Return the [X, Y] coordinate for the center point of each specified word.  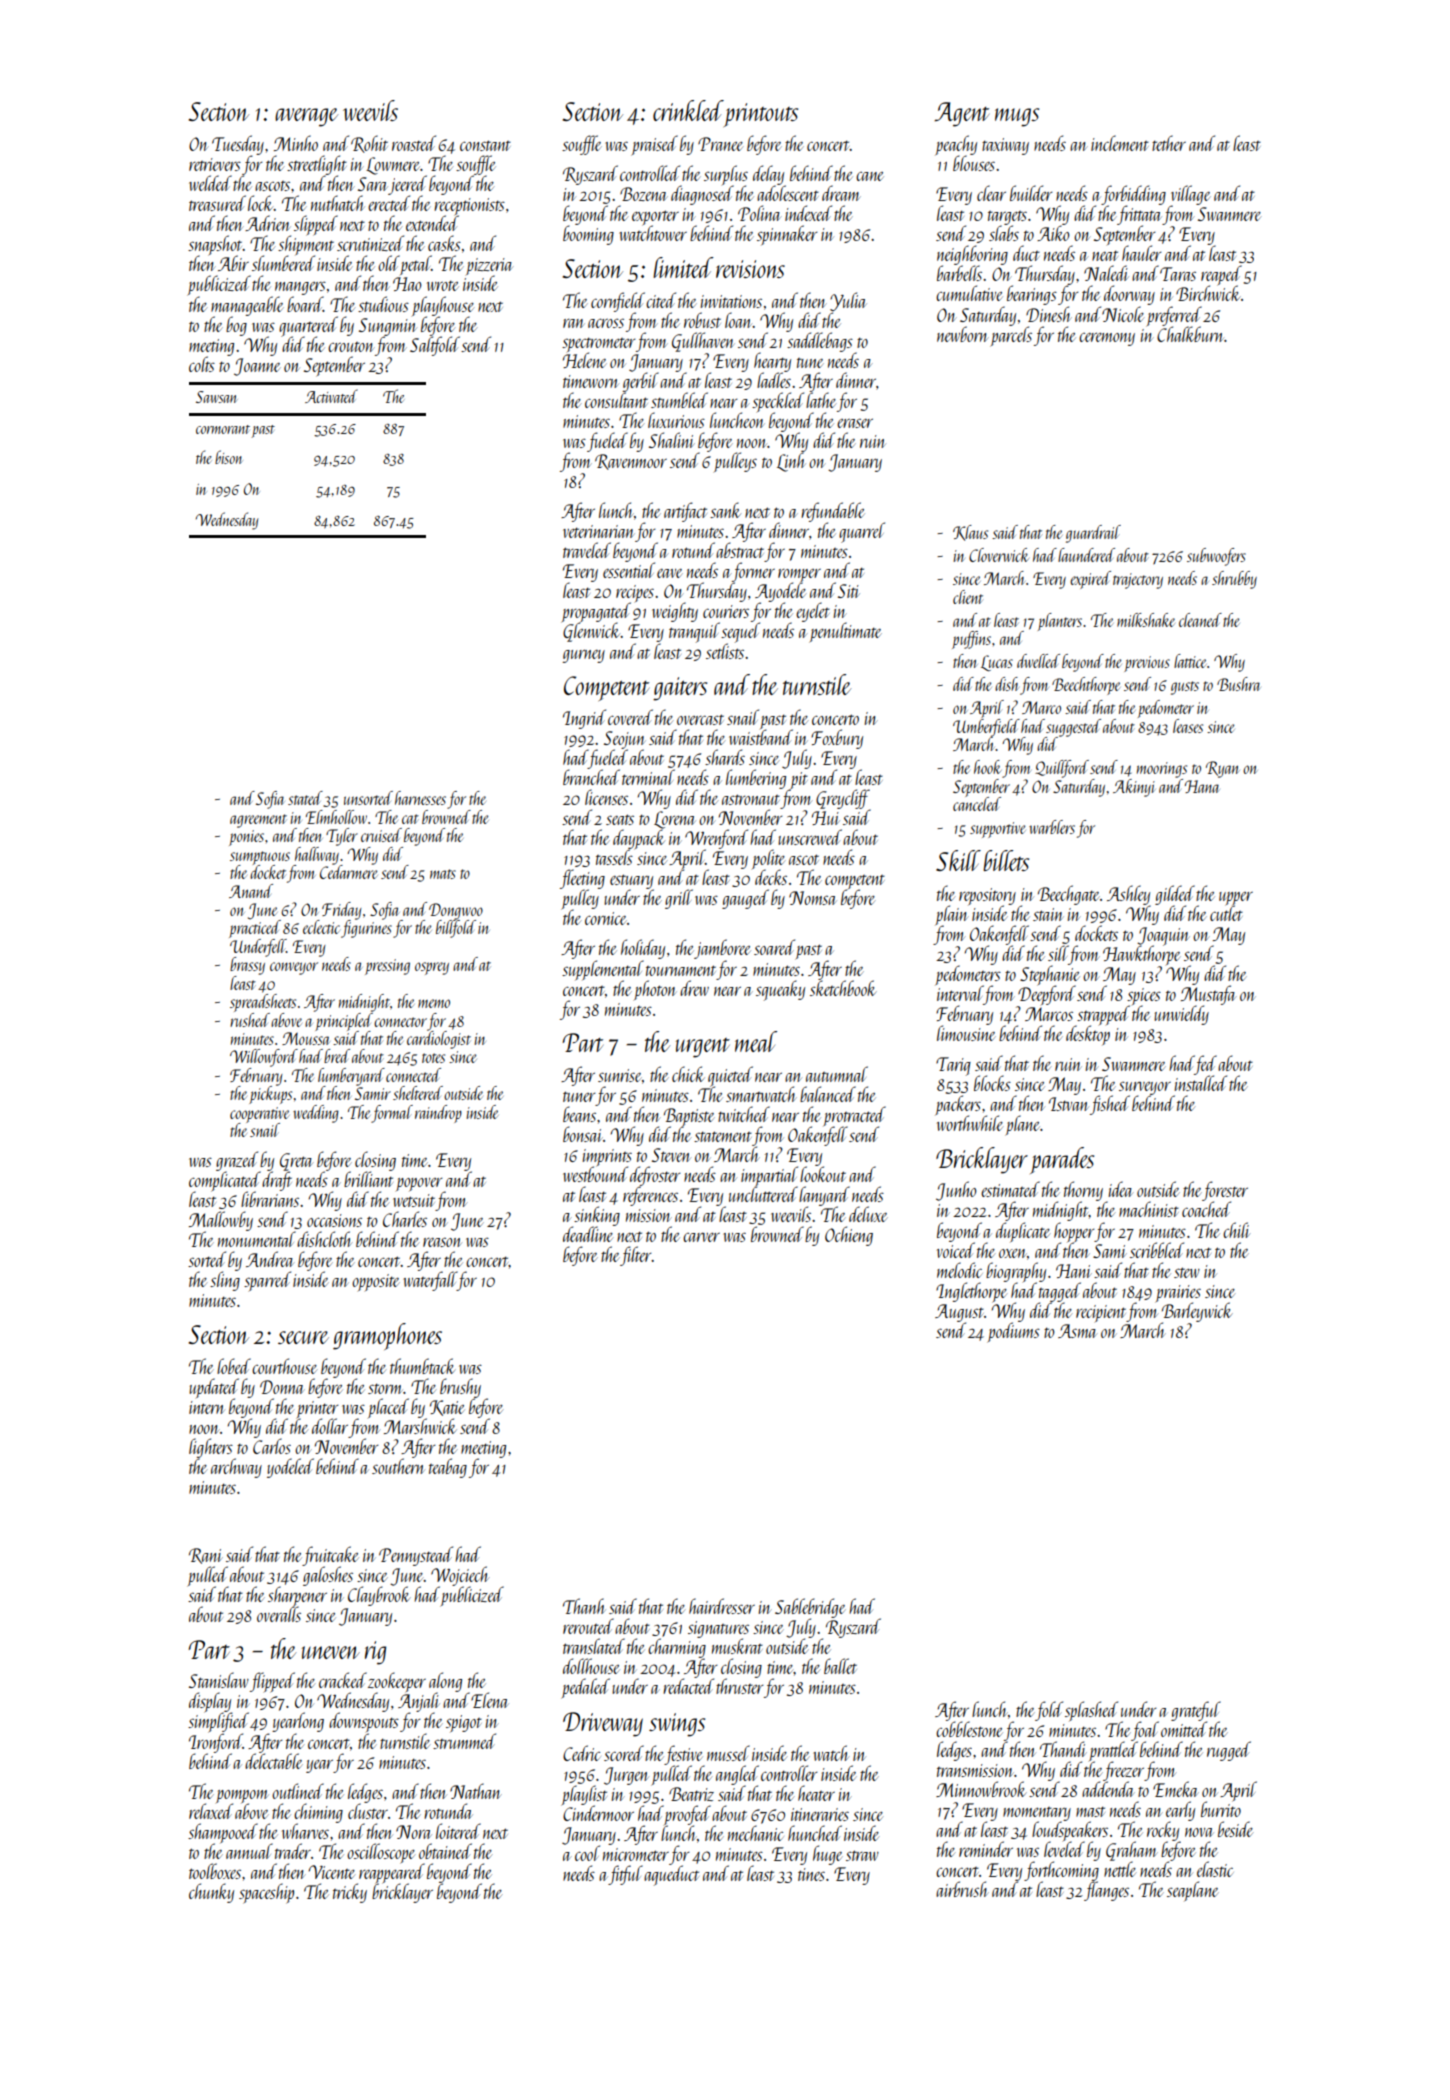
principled [344, 1022]
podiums [1013, 1332]
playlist [584, 1795]
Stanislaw [219, 1680]
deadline [588, 1234]
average [306, 117]
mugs [1017, 117]
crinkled [688, 110]
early [1180, 1811]
